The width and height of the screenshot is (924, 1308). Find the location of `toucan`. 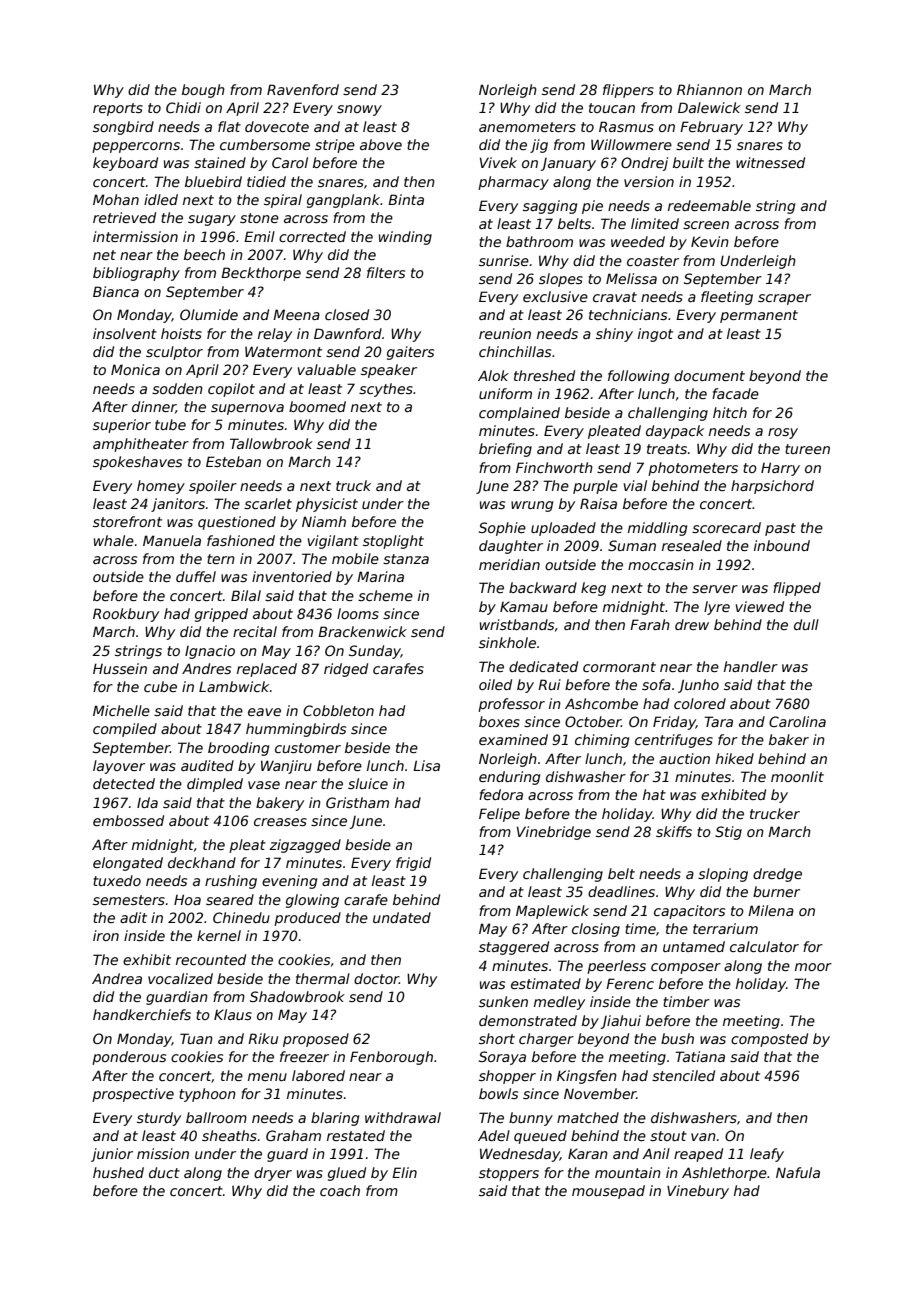

toucan is located at coordinates (612, 108).
